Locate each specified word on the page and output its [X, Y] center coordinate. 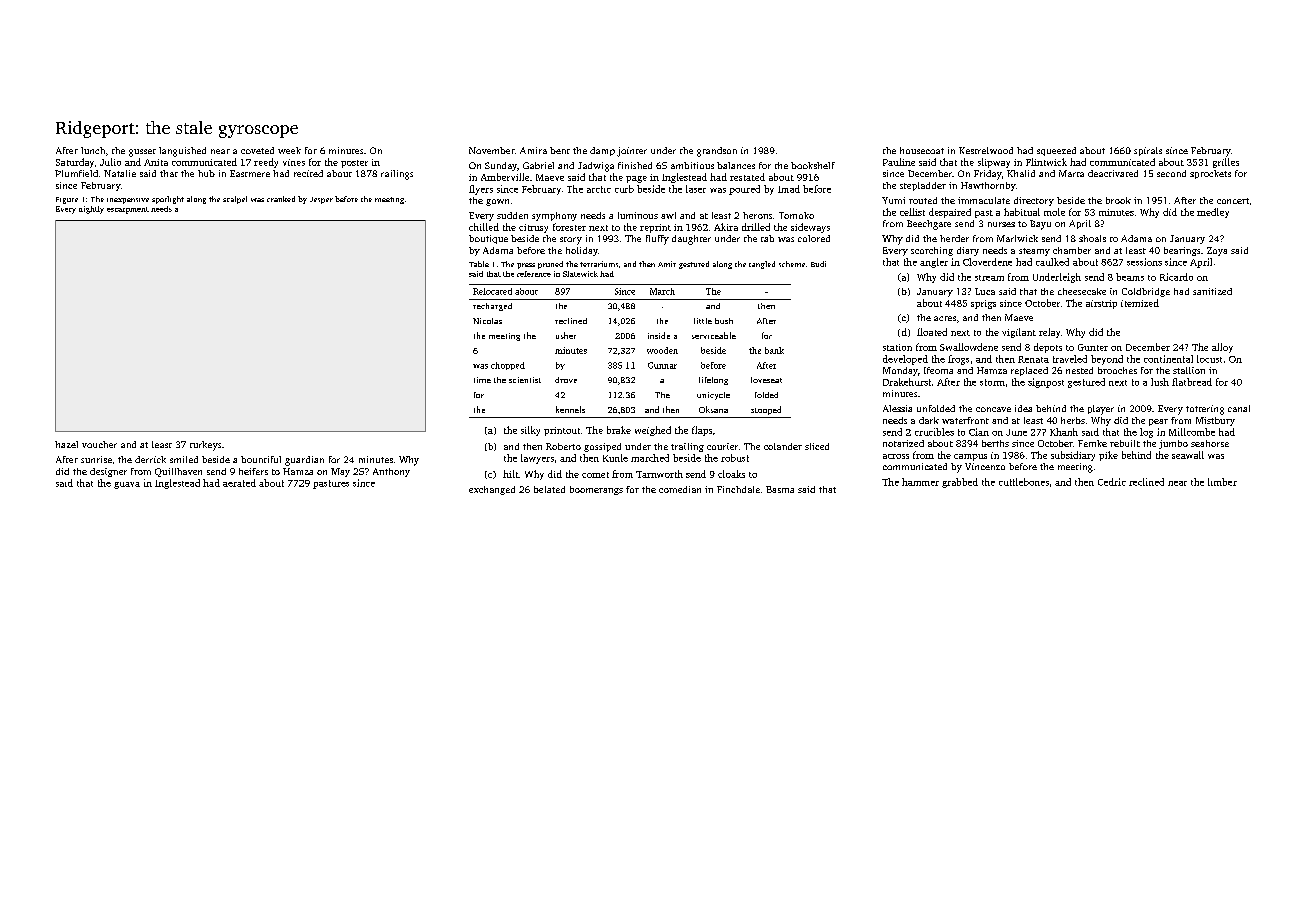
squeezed [1056, 151]
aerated [239, 483]
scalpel [235, 200]
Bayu [1040, 225]
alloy [1222, 348]
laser [696, 189]
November [492, 150]
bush [724, 321]
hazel [66, 444]
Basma [780, 489]
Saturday [75, 163]
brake [619, 430]
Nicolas [487, 321]
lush [1160, 382]
